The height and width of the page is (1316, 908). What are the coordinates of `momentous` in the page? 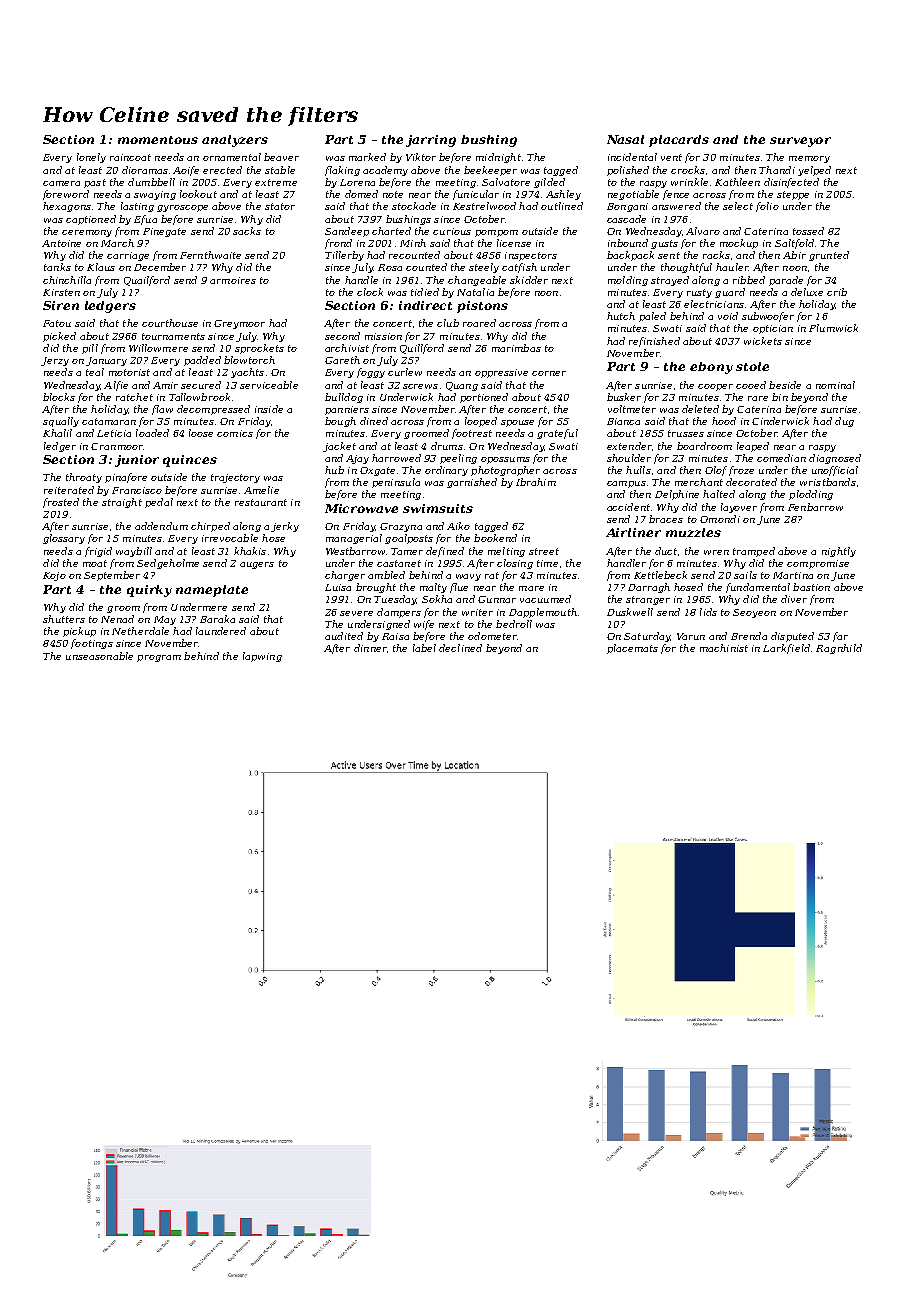 It's located at (158, 140).
